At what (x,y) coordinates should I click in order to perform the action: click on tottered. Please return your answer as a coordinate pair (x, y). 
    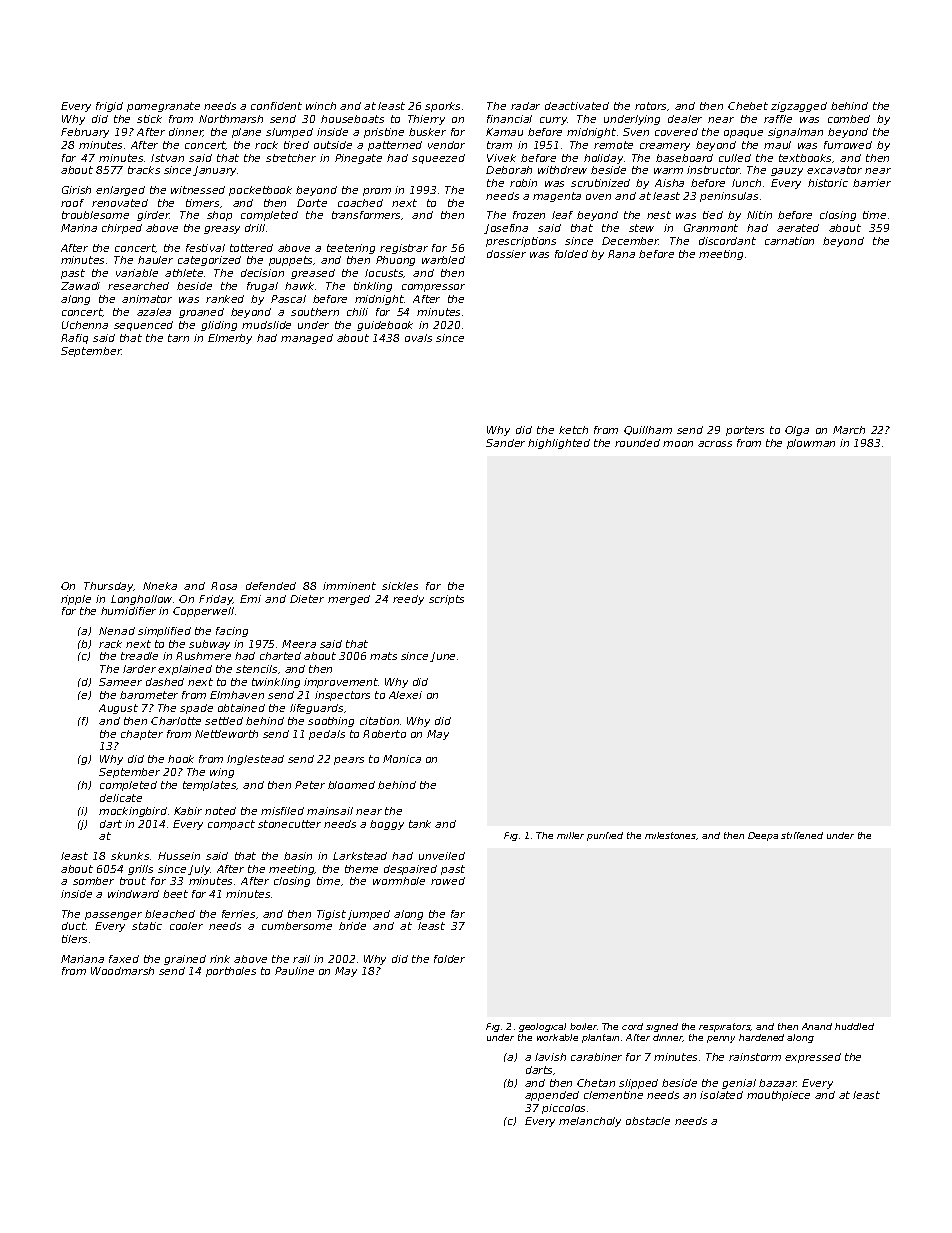
    Looking at the image, I should click on (251, 248).
